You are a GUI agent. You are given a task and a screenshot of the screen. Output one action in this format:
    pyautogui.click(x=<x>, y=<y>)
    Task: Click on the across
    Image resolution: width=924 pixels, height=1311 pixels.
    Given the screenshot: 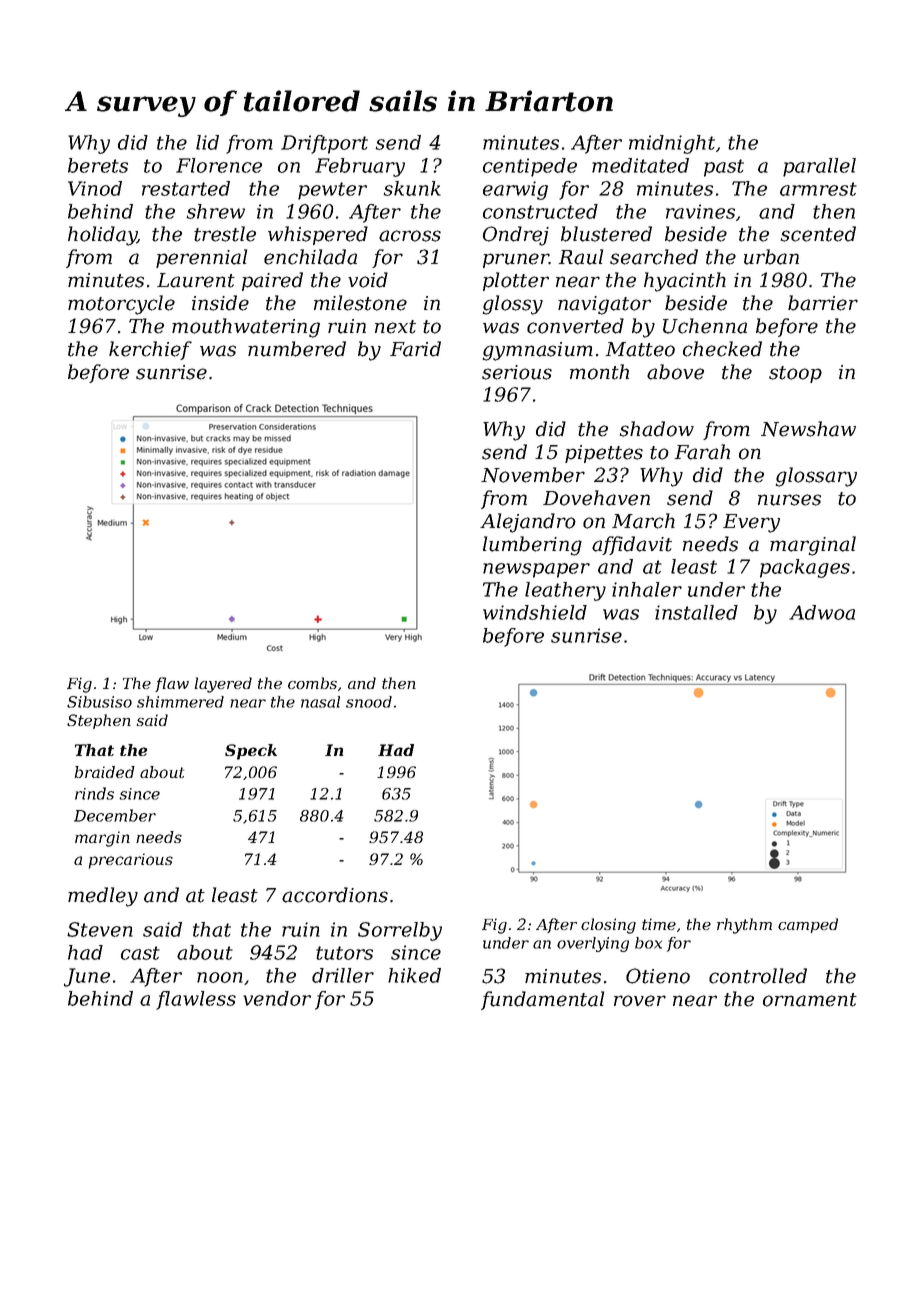 What is the action you would take?
    pyautogui.click(x=410, y=236)
